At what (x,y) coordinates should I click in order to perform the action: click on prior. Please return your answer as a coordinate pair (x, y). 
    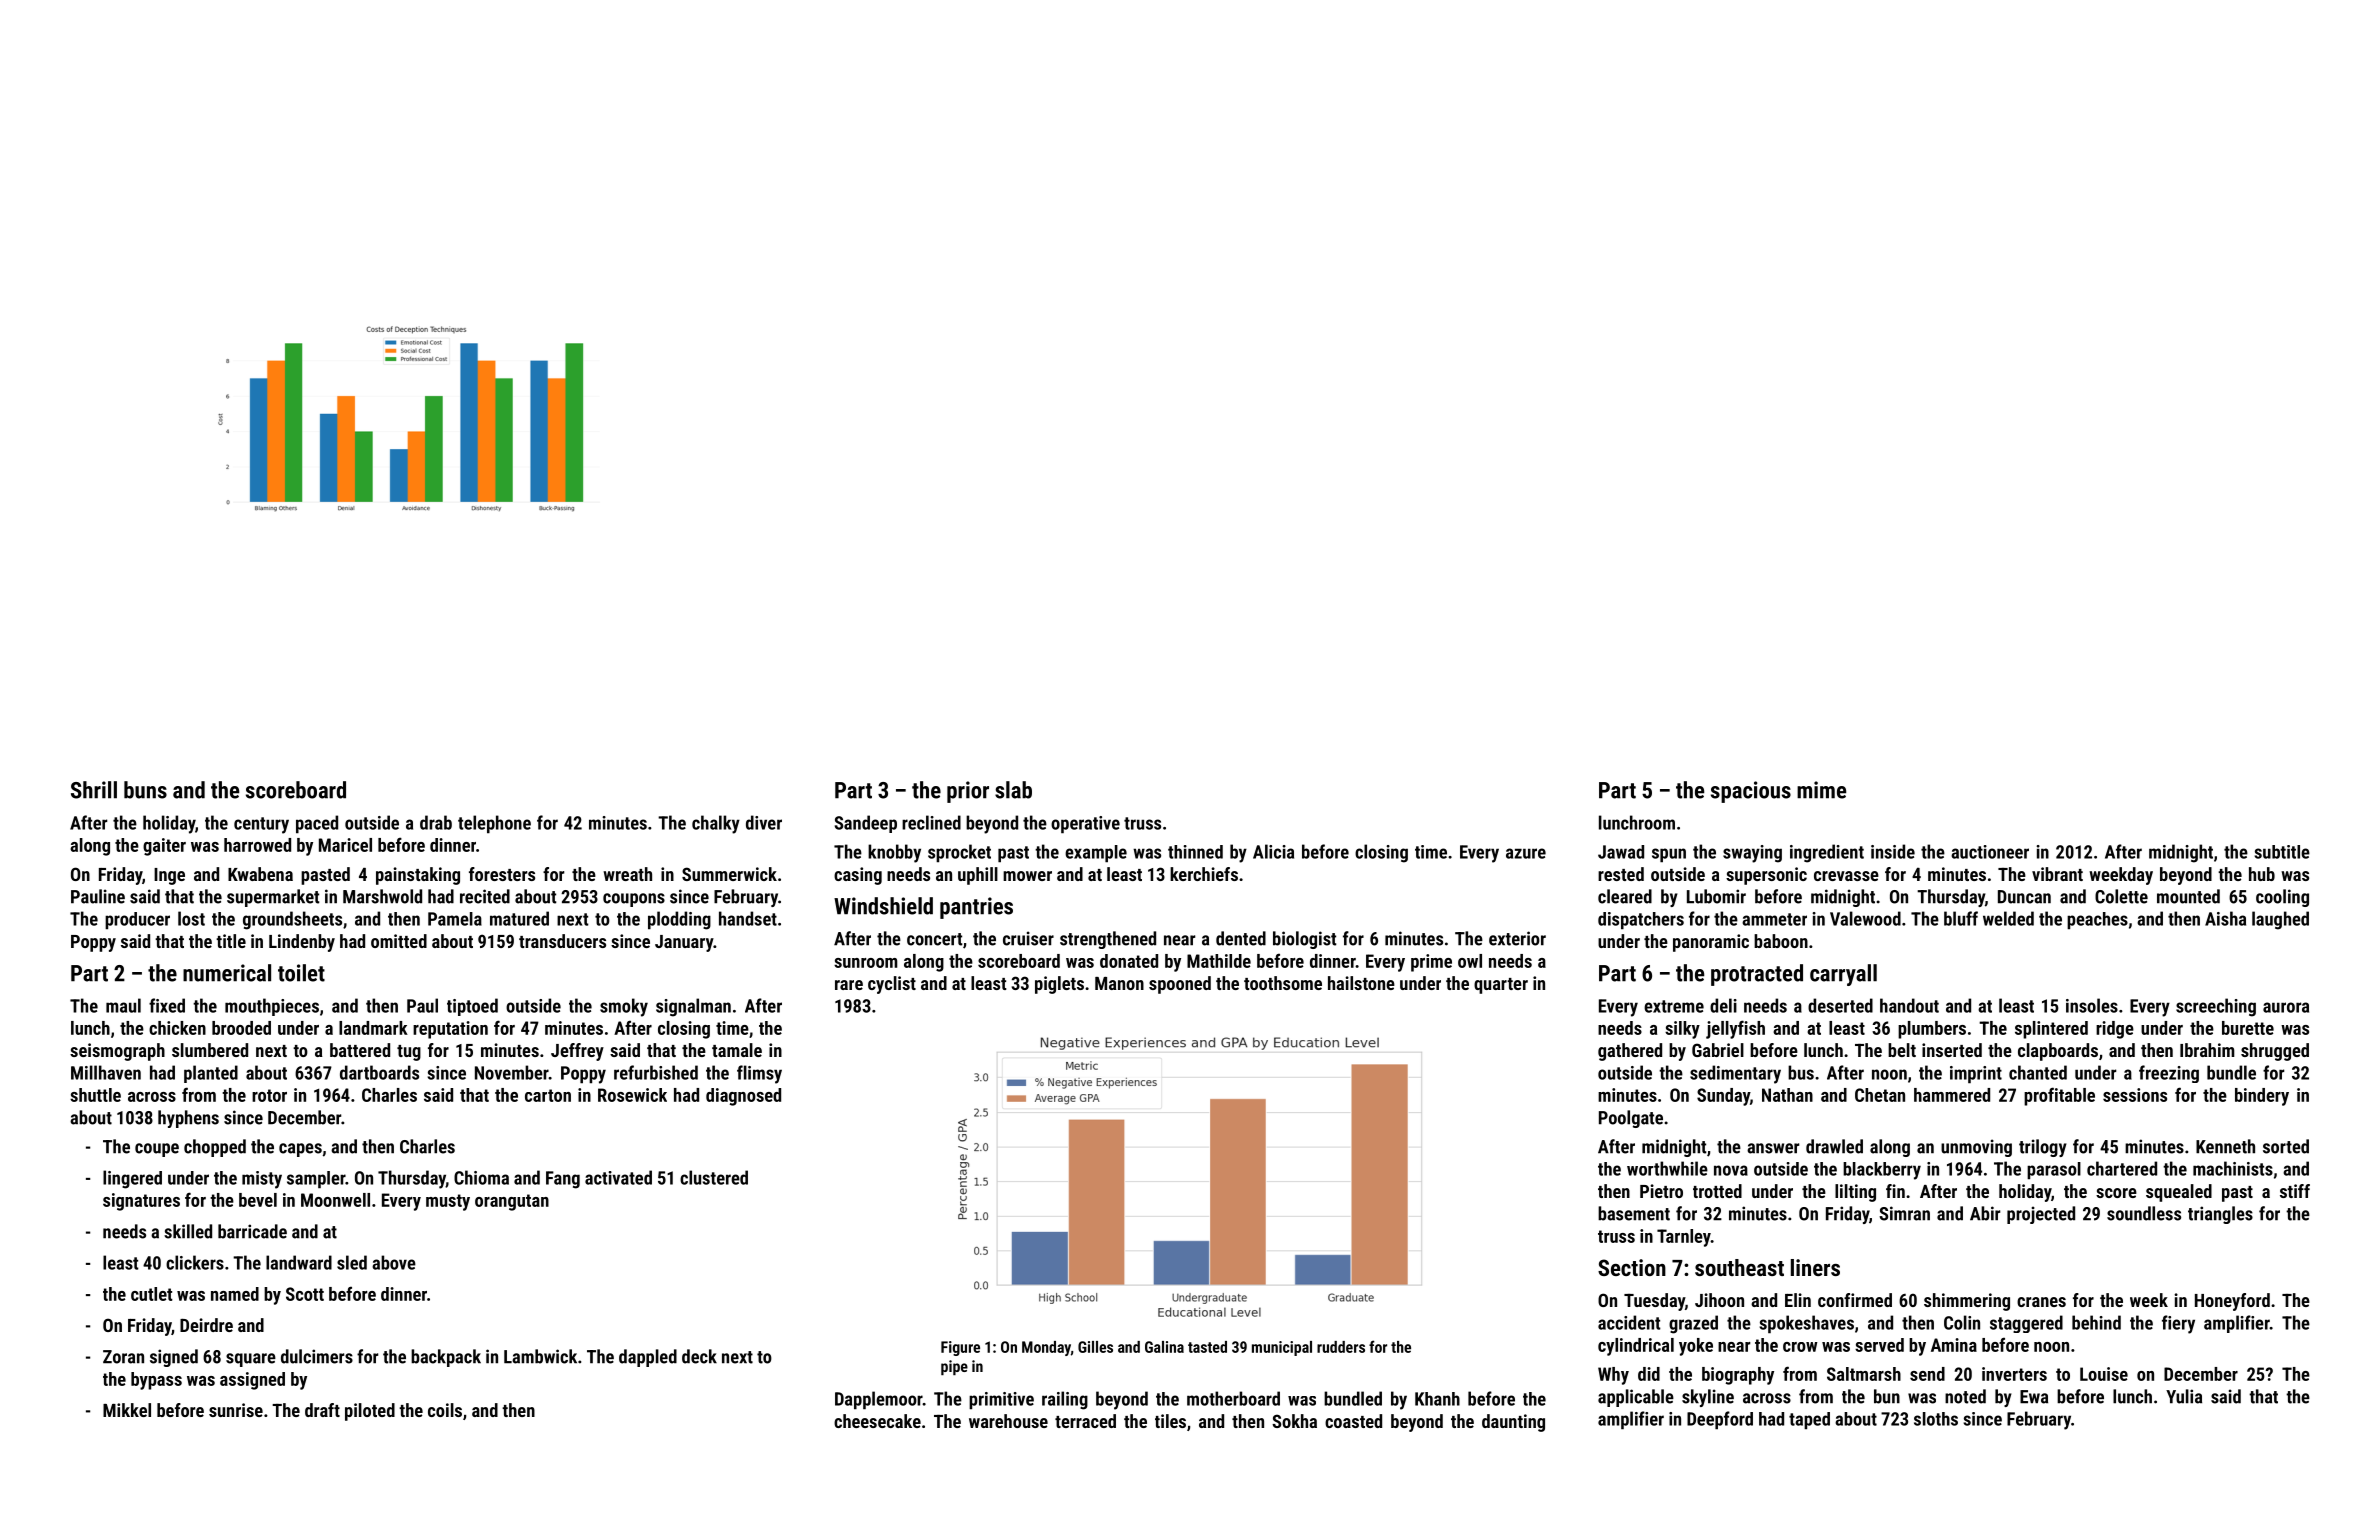
    Looking at the image, I should click on (968, 792).
